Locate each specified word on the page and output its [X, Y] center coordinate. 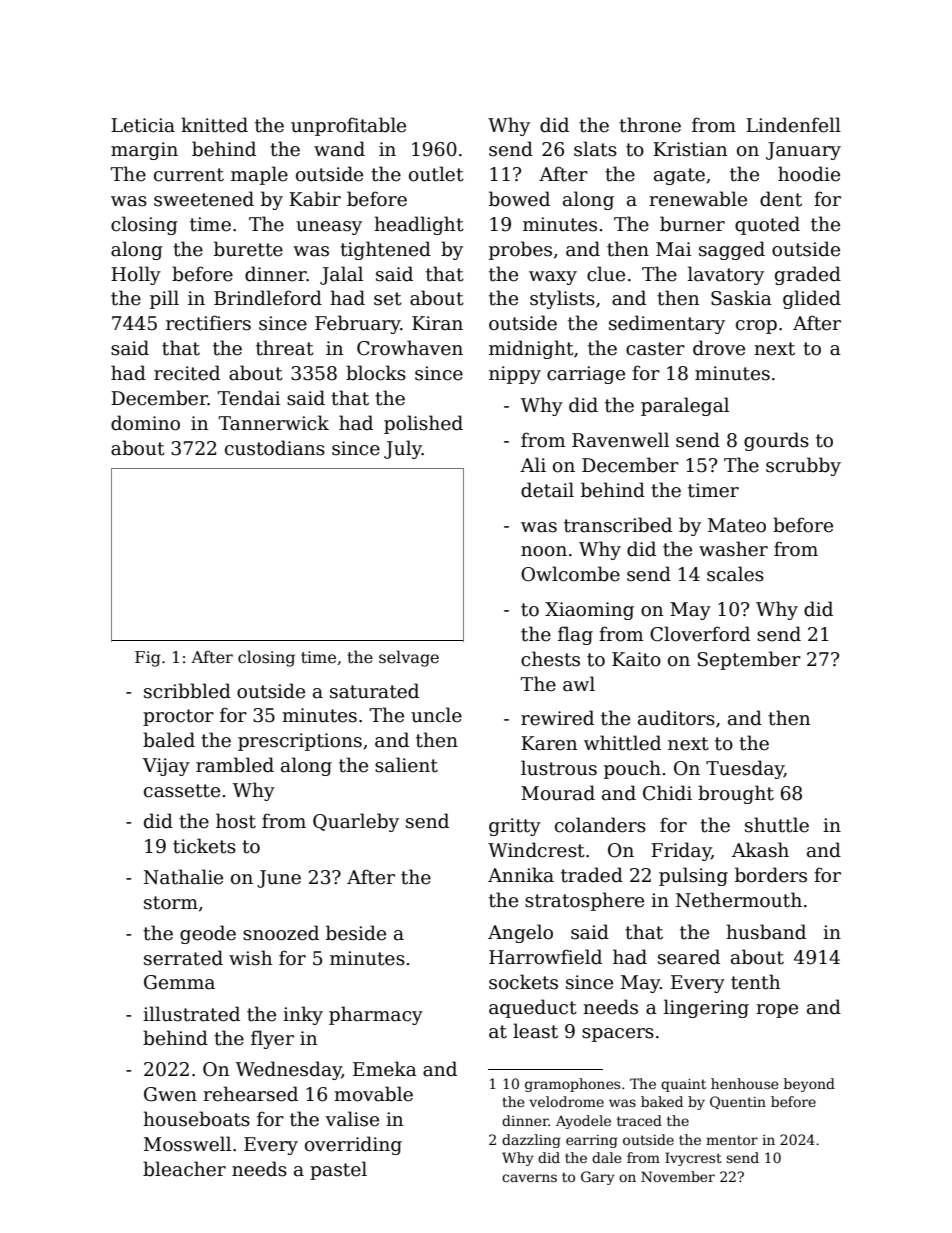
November [678, 1176]
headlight [419, 225]
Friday [681, 851]
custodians [275, 448]
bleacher [184, 1169]
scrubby [803, 466]
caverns [529, 1178]
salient [406, 765]
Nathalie [183, 877]
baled [169, 740]
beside [356, 933]
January [803, 151]
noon [544, 551]
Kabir [315, 199]
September [749, 660]
